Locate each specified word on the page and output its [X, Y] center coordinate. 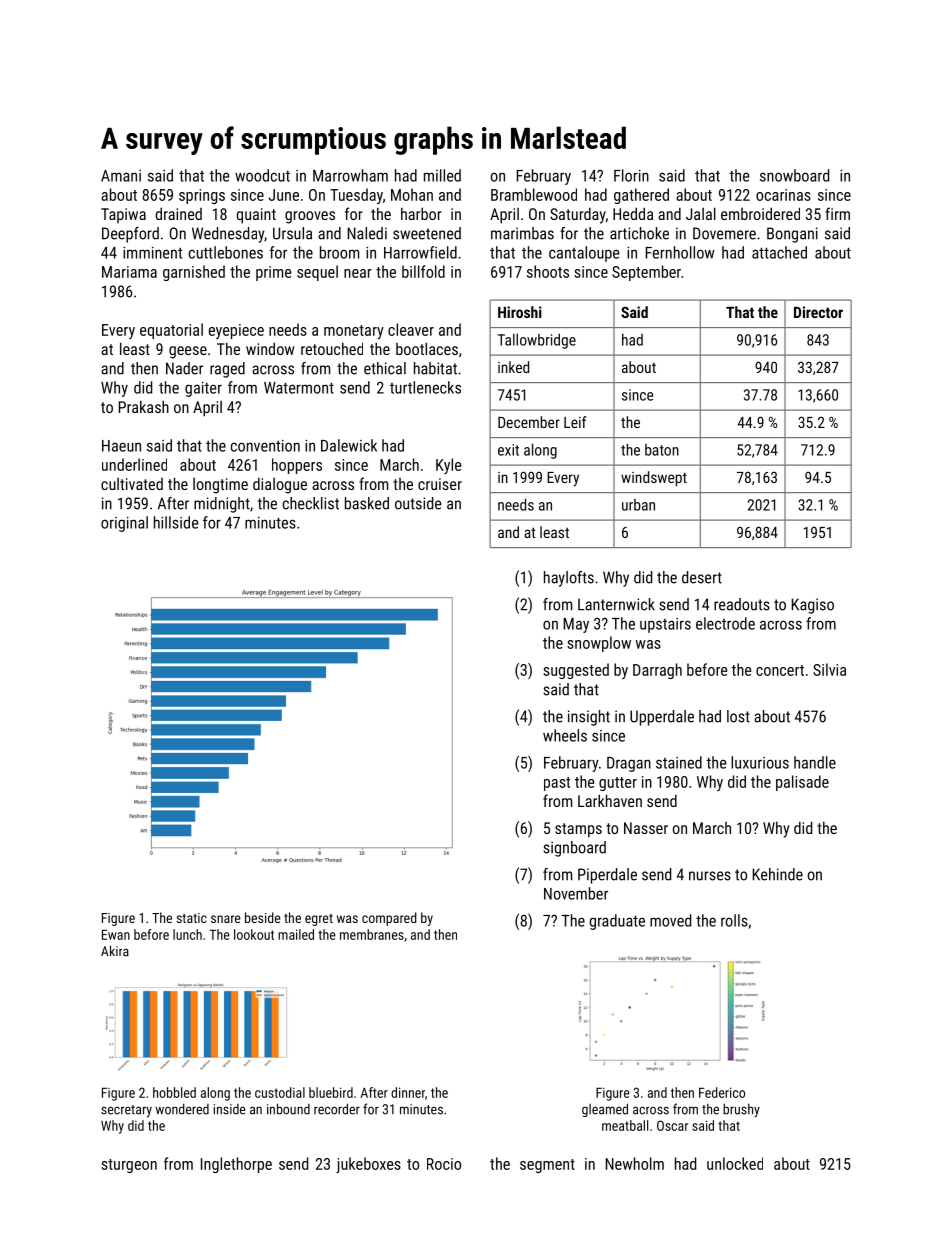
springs [202, 196]
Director [818, 312]
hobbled [174, 1092]
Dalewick [349, 445]
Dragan [629, 764]
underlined [134, 464]
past [557, 784]
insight [589, 718]
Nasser [646, 828]
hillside [176, 522]
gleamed [605, 1110]
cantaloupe [584, 254]
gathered [641, 196]
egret [319, 920]
